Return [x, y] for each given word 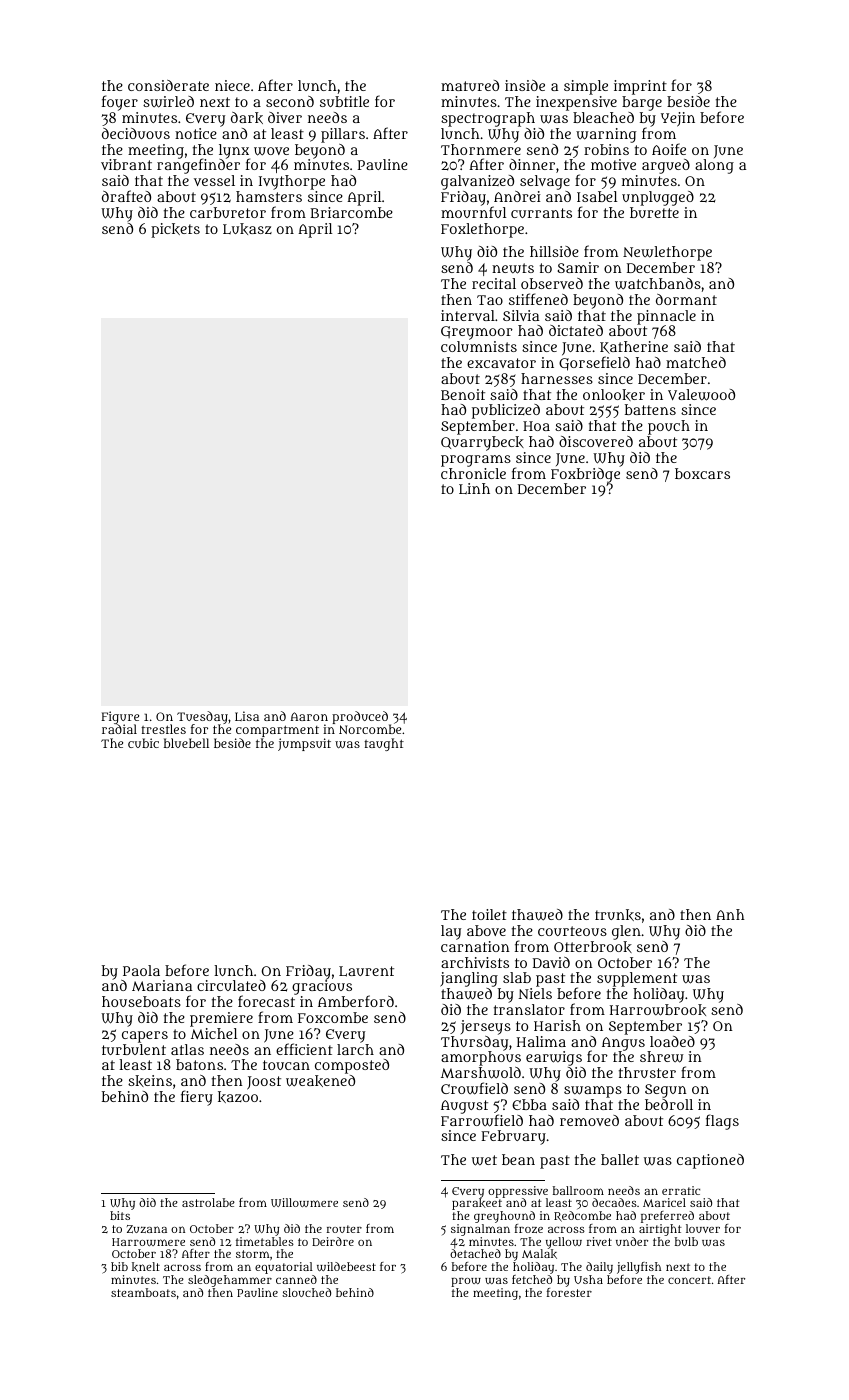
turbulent [134, 1049]
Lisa [247, 716]
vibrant [126, 164]
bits [120, 1215]
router [344, 1229]
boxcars [702, 473]
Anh [730, 914]
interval [468, 315]
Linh [474, 488]
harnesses [557, 378]
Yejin [678, 119]
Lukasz [247, 229]
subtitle [344, 101]
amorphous [481, 1058]
